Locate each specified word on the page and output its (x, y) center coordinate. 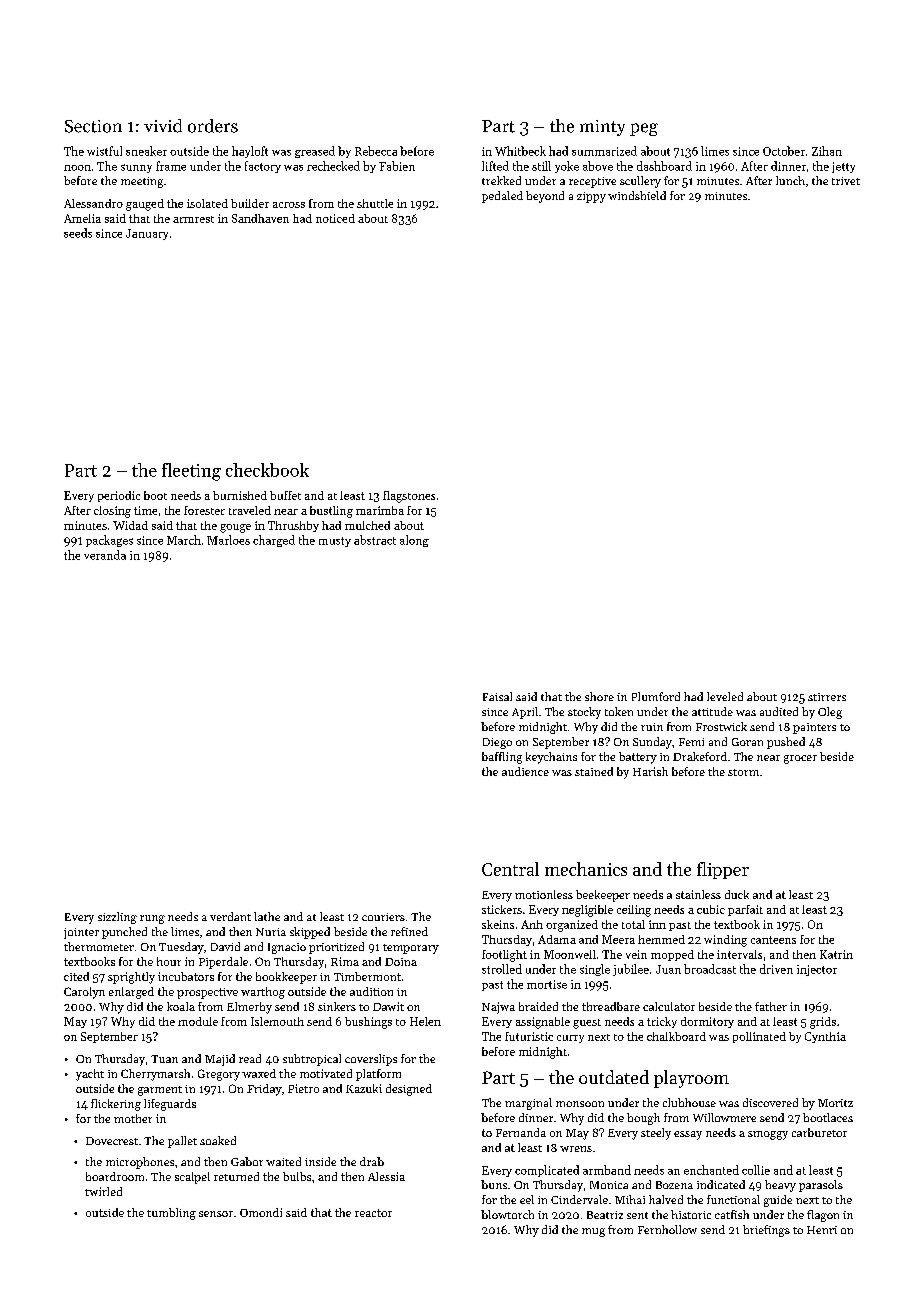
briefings (766, 1231)
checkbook (267, 470)
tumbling (171, 1214)
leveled (725, 696)
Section (93, 126)
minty (602, 128)
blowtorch (507, 1214)
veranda (105, 555)
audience (525, 771)
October (784, 151)
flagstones (409, 497)
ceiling (634, 911)
